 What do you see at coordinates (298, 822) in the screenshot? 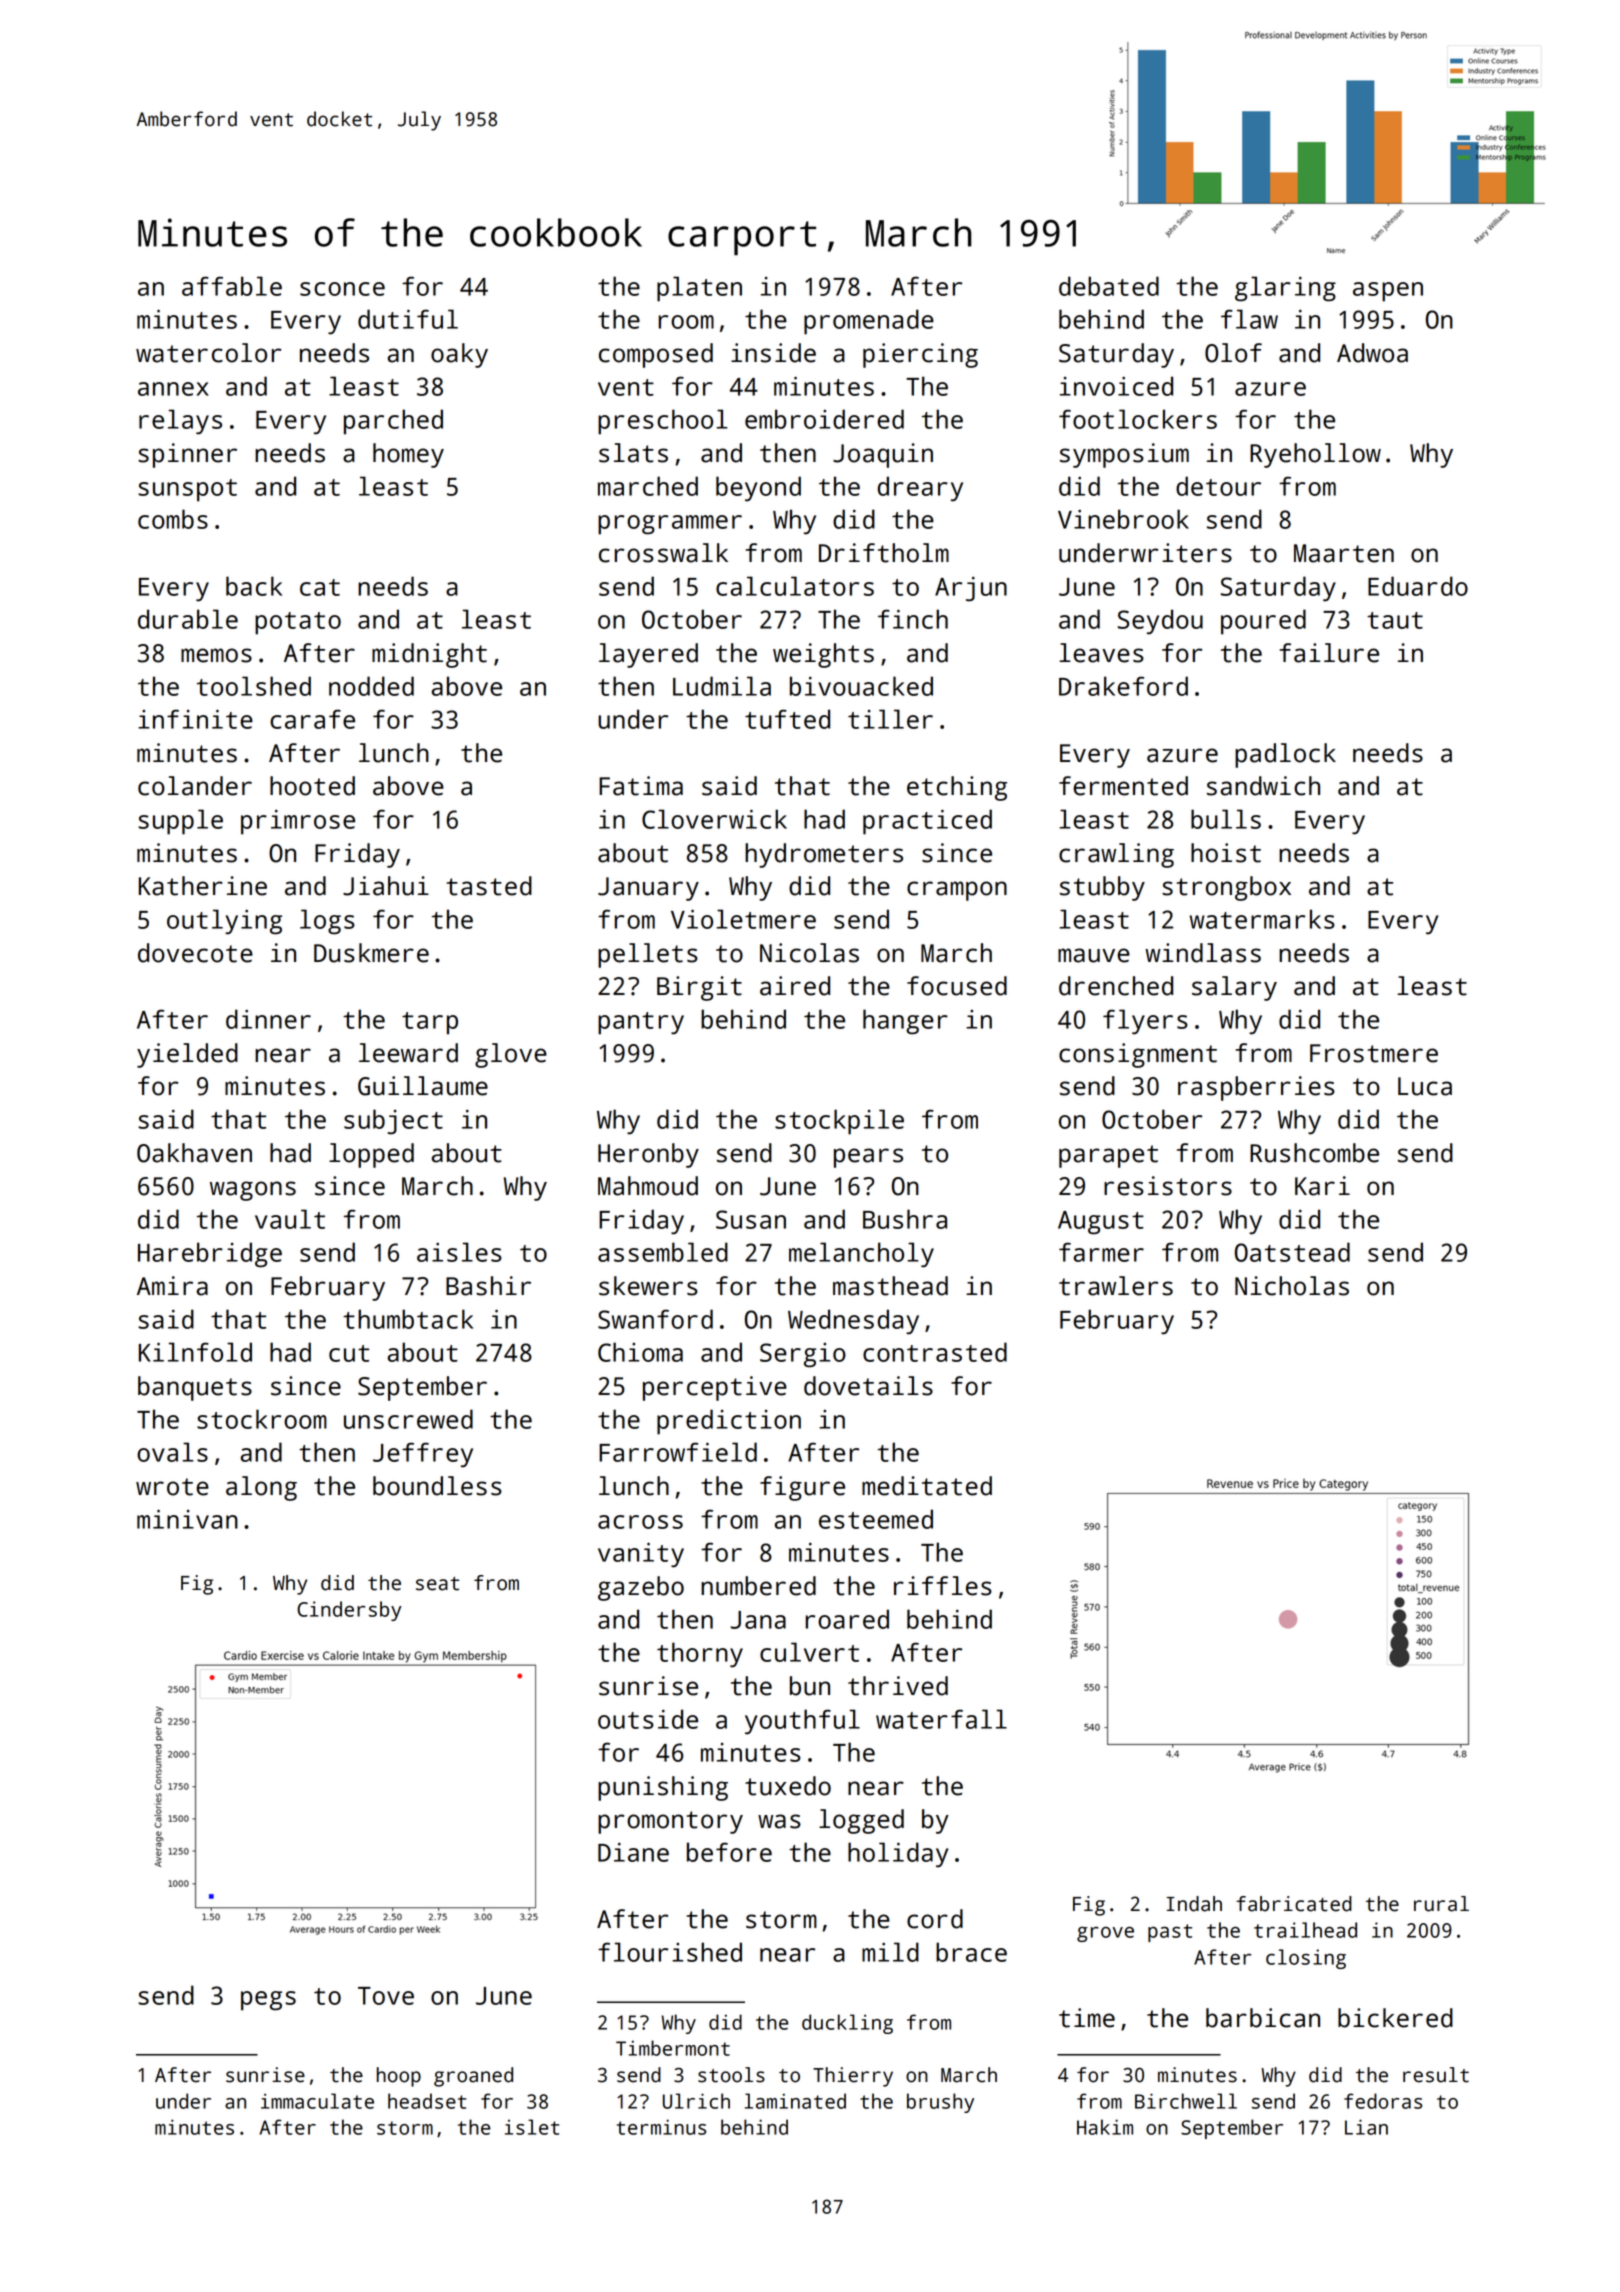
I see `primrose` at bounding box center [298, 822].
